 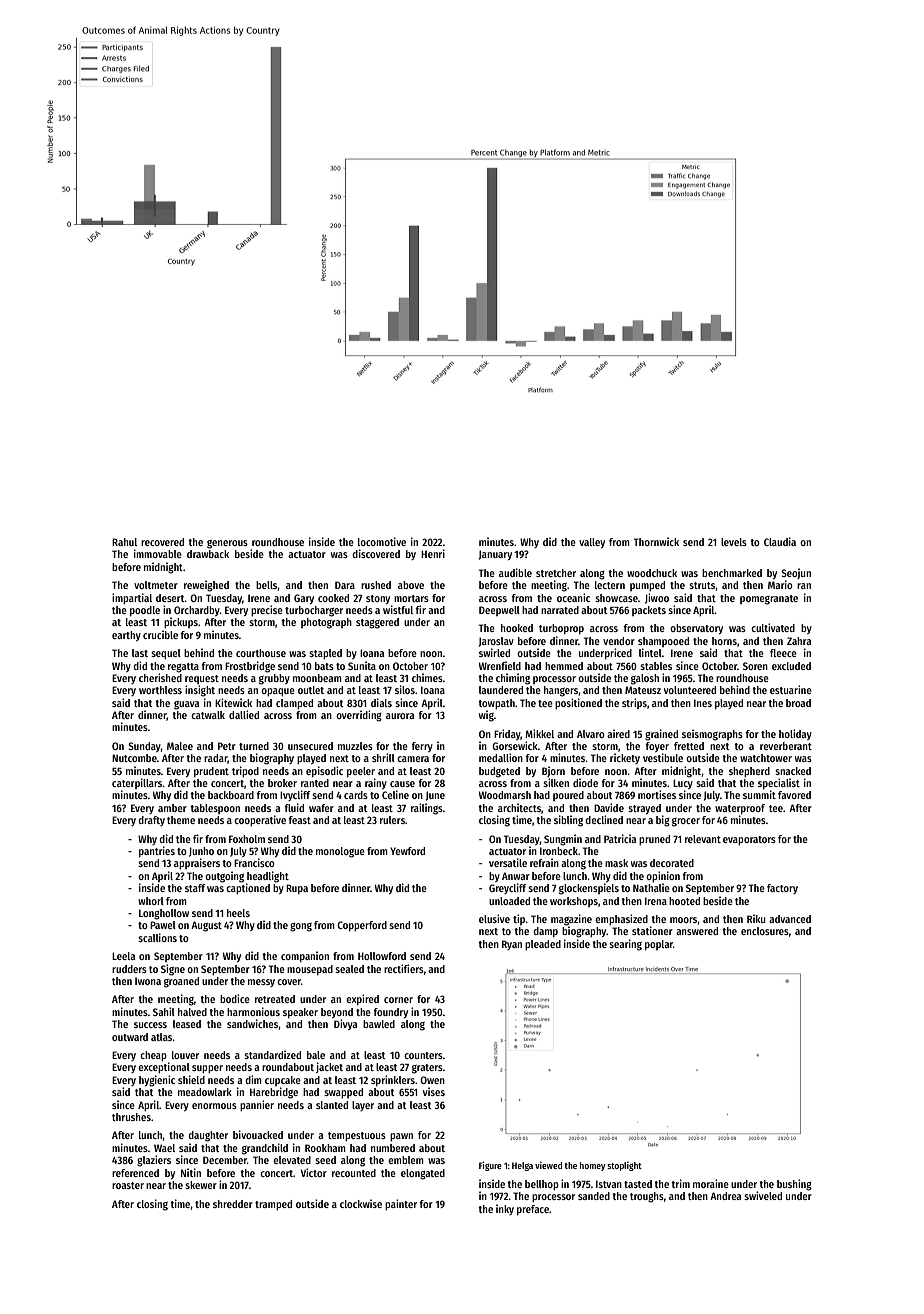 I want to click on locomotive, so click(x=382, y=541).
